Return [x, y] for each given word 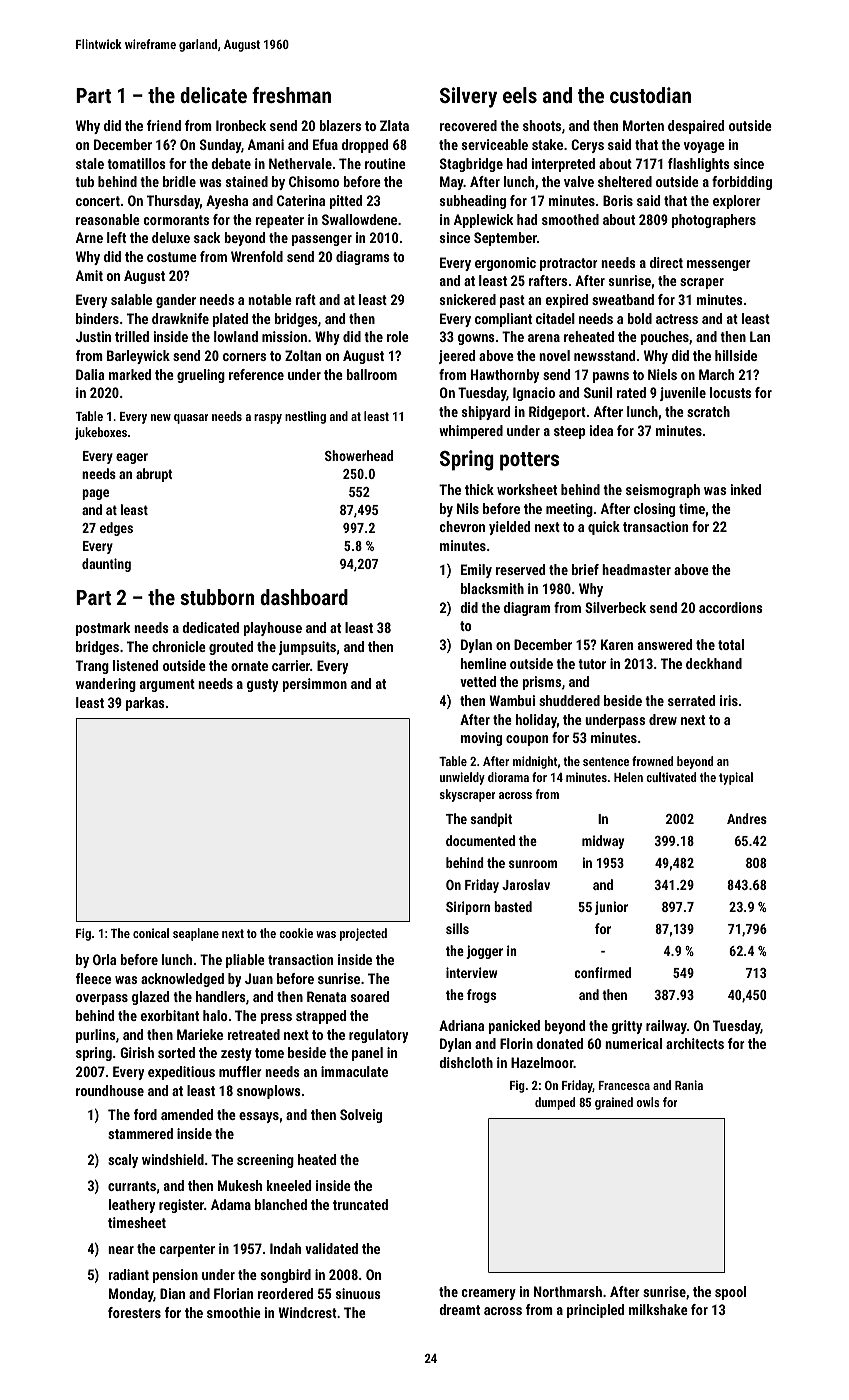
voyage [704, 147]
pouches [664, 338]
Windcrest [307, 1312]
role [398, 336]
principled [595, 1311]
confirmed [602, 972]
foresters [134, 1312]
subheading [473, 202]
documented [480, 840]
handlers [221, 996]
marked [130, 374]
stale [90, 163]
